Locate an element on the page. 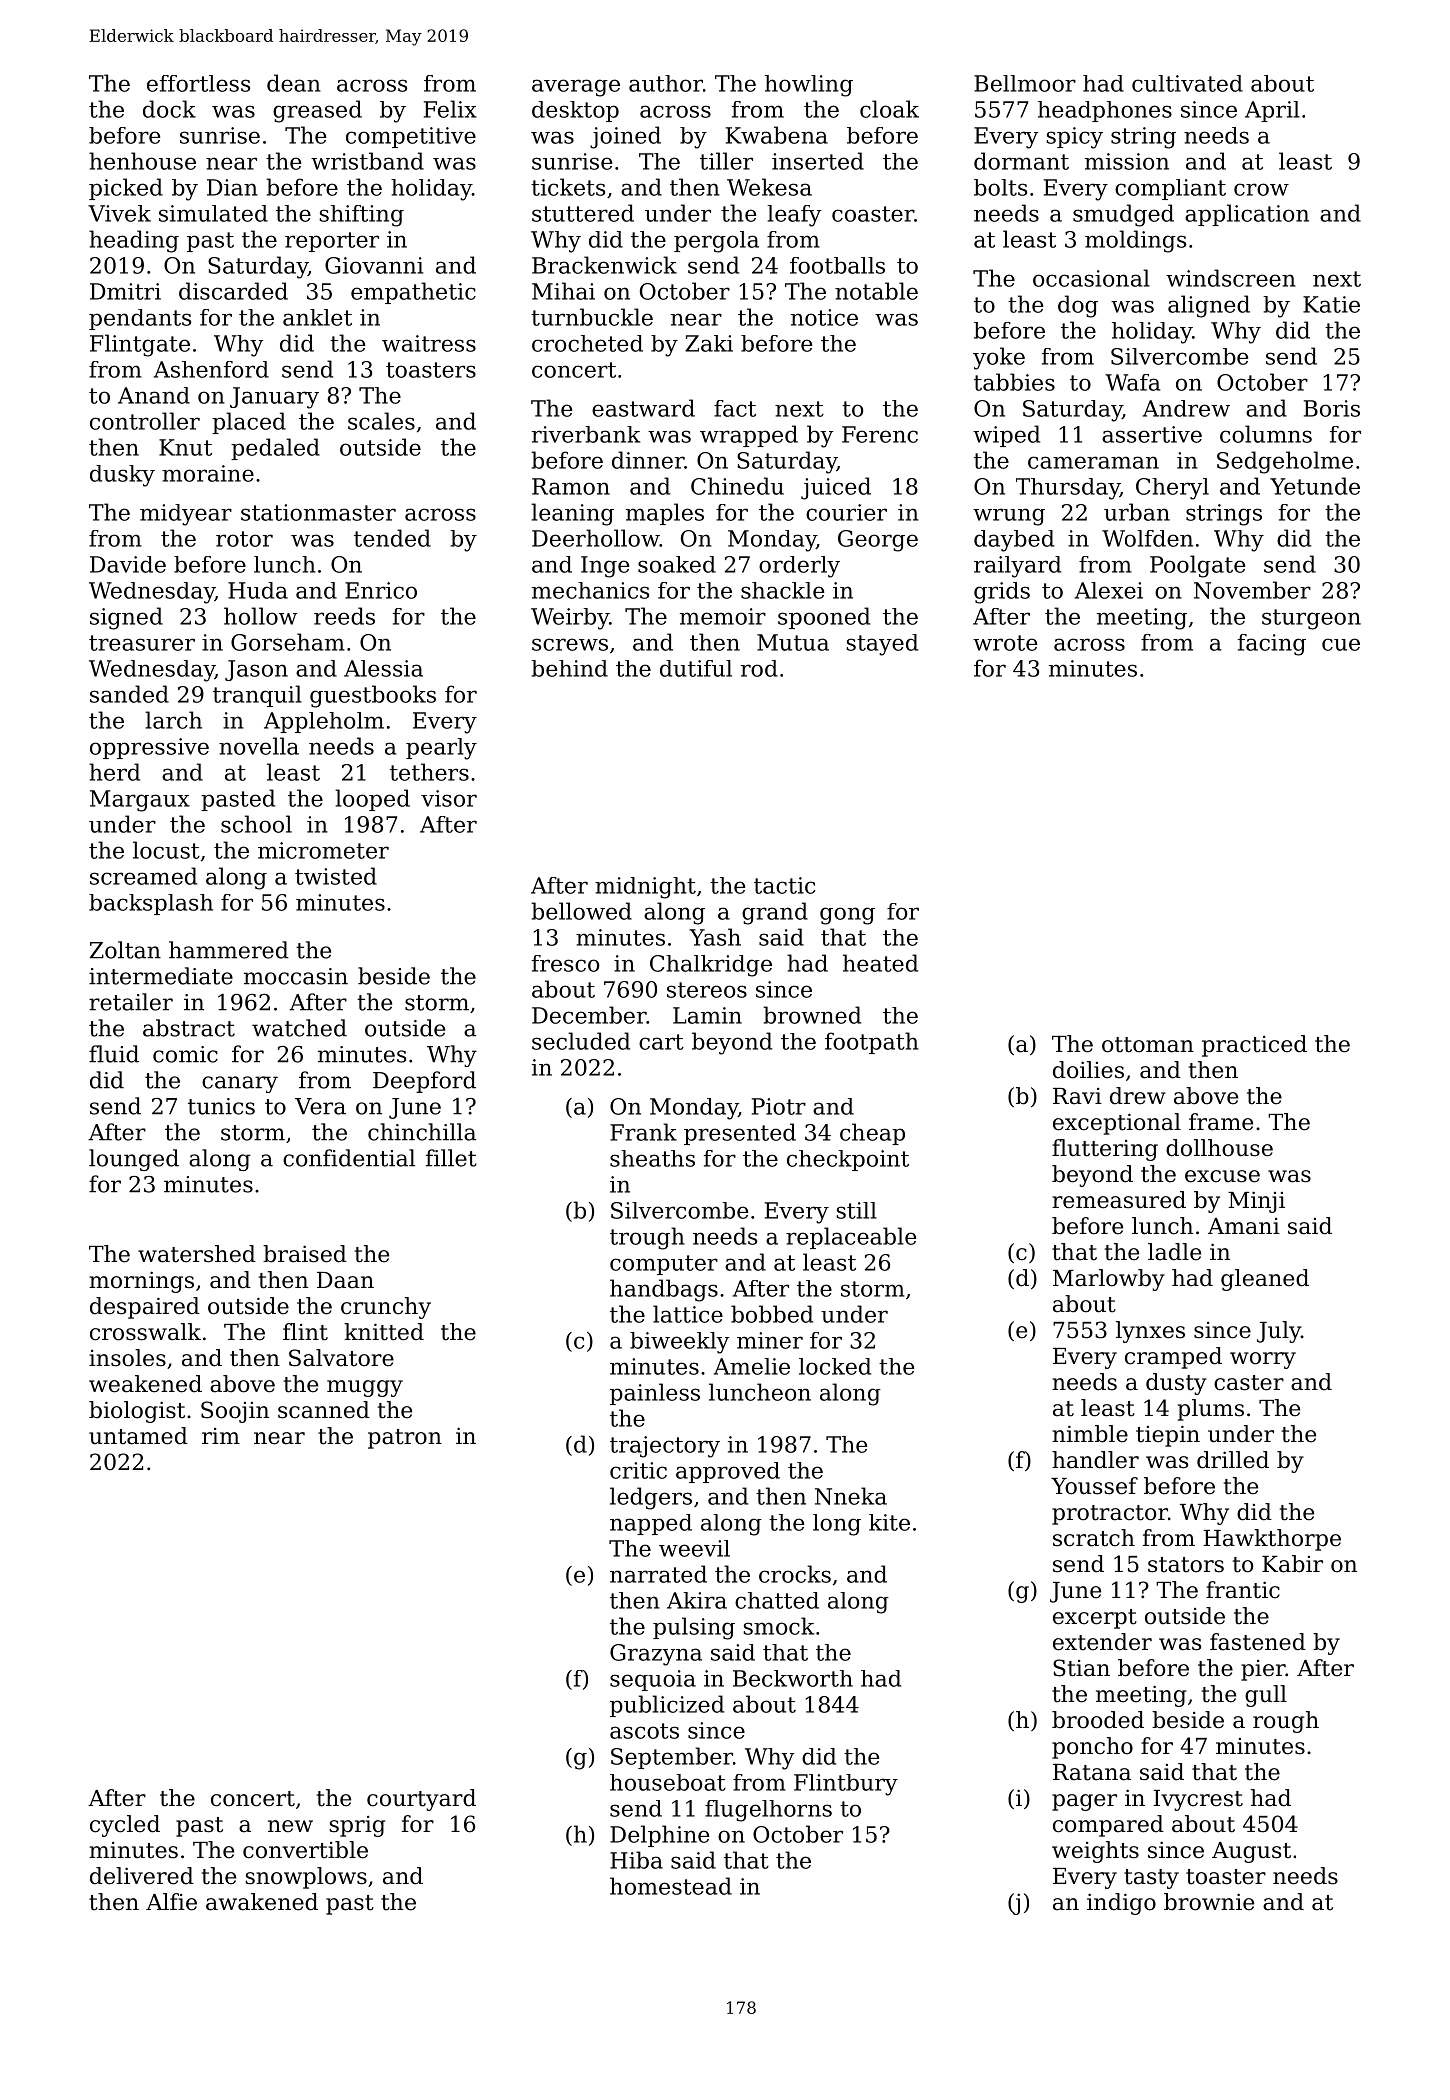 This document has height=2100, width=1450. practiced is located at coordinates (1254, 1046).
